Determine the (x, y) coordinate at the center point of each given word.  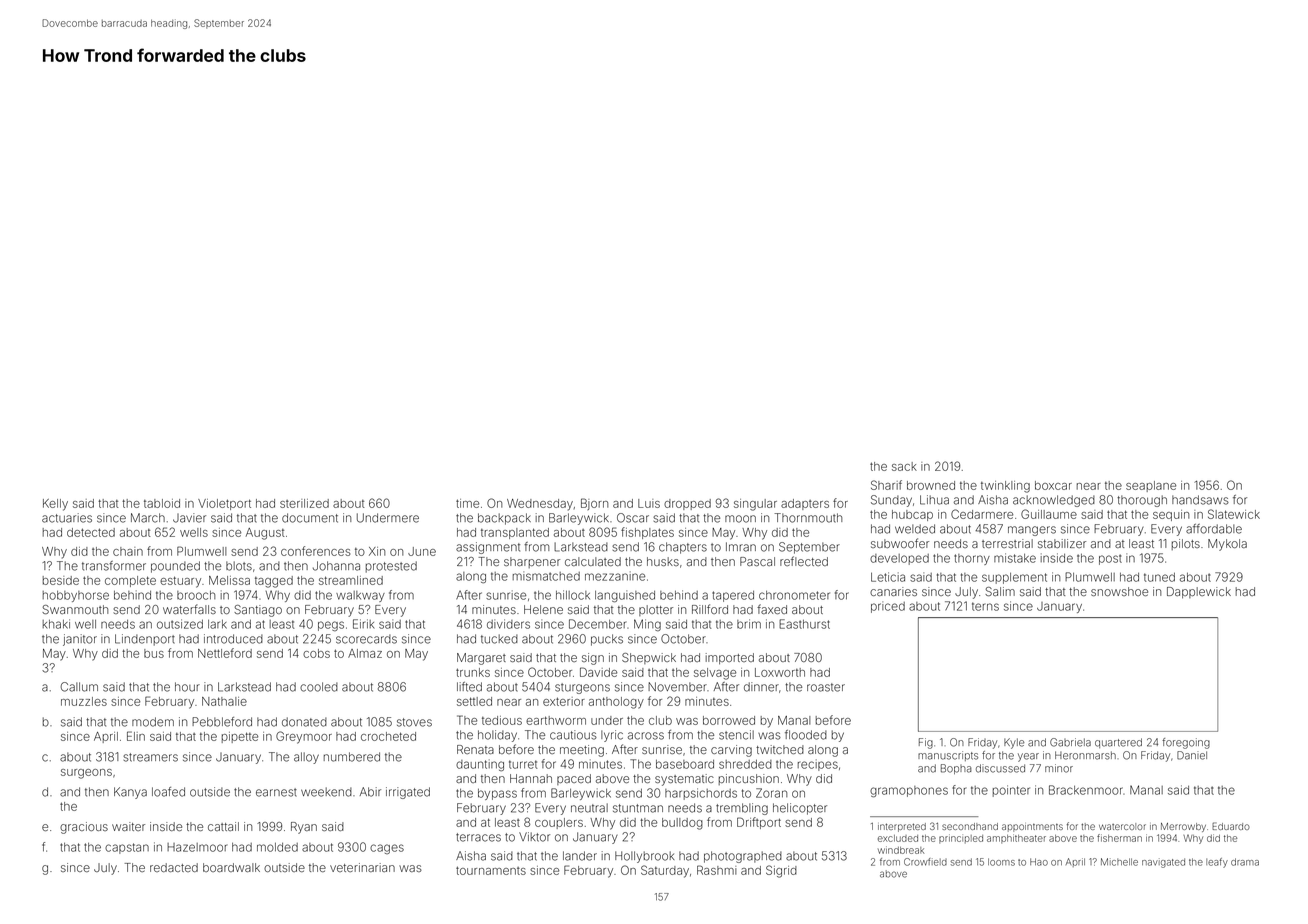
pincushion (749, 779)
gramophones (909, 791)
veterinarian (362, 867)
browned (931, 485)
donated (304, 722)
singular (755, 505)
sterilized (304, 503)
